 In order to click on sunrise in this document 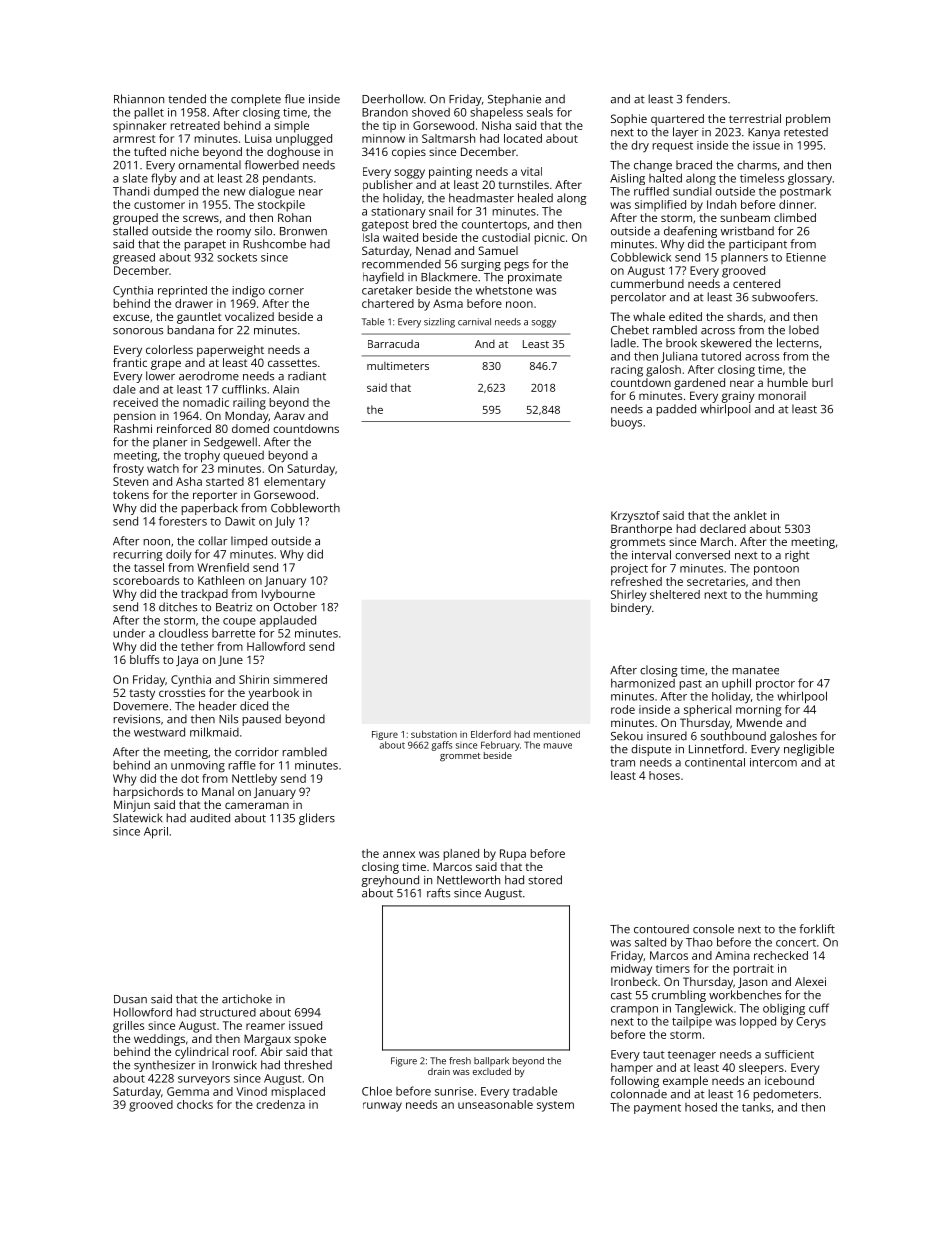, I will do `click(454, 1091)`.
